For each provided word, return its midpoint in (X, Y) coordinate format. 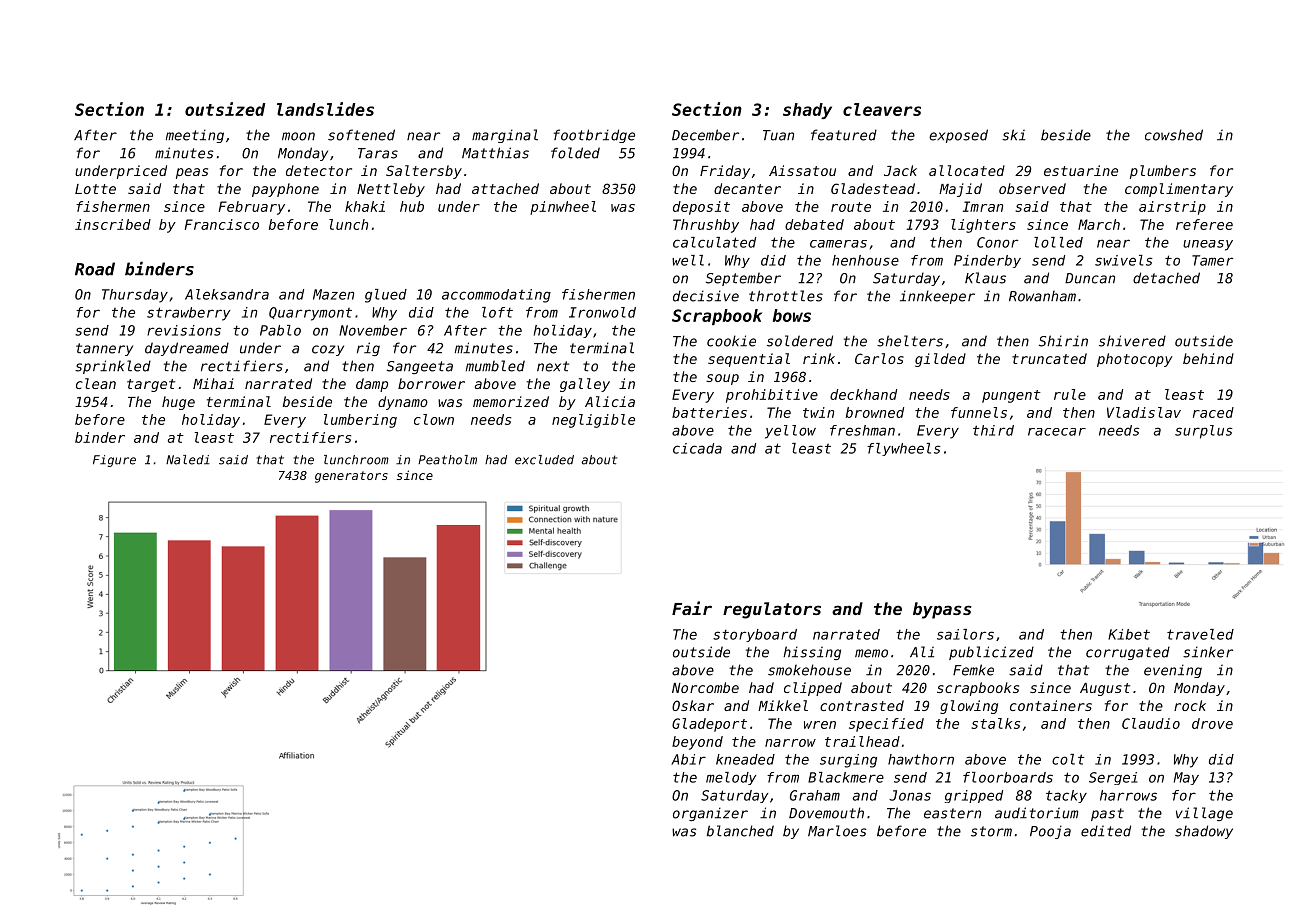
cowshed (1174, 135)
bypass (942, 610)
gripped (974, 796)
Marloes (837, 831)
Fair (692, 608)
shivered (1132, 341)
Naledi (188, 460)
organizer (710, 814)
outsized (225, 109)
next (553, 366)
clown (434, 419)
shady (807, 111)
